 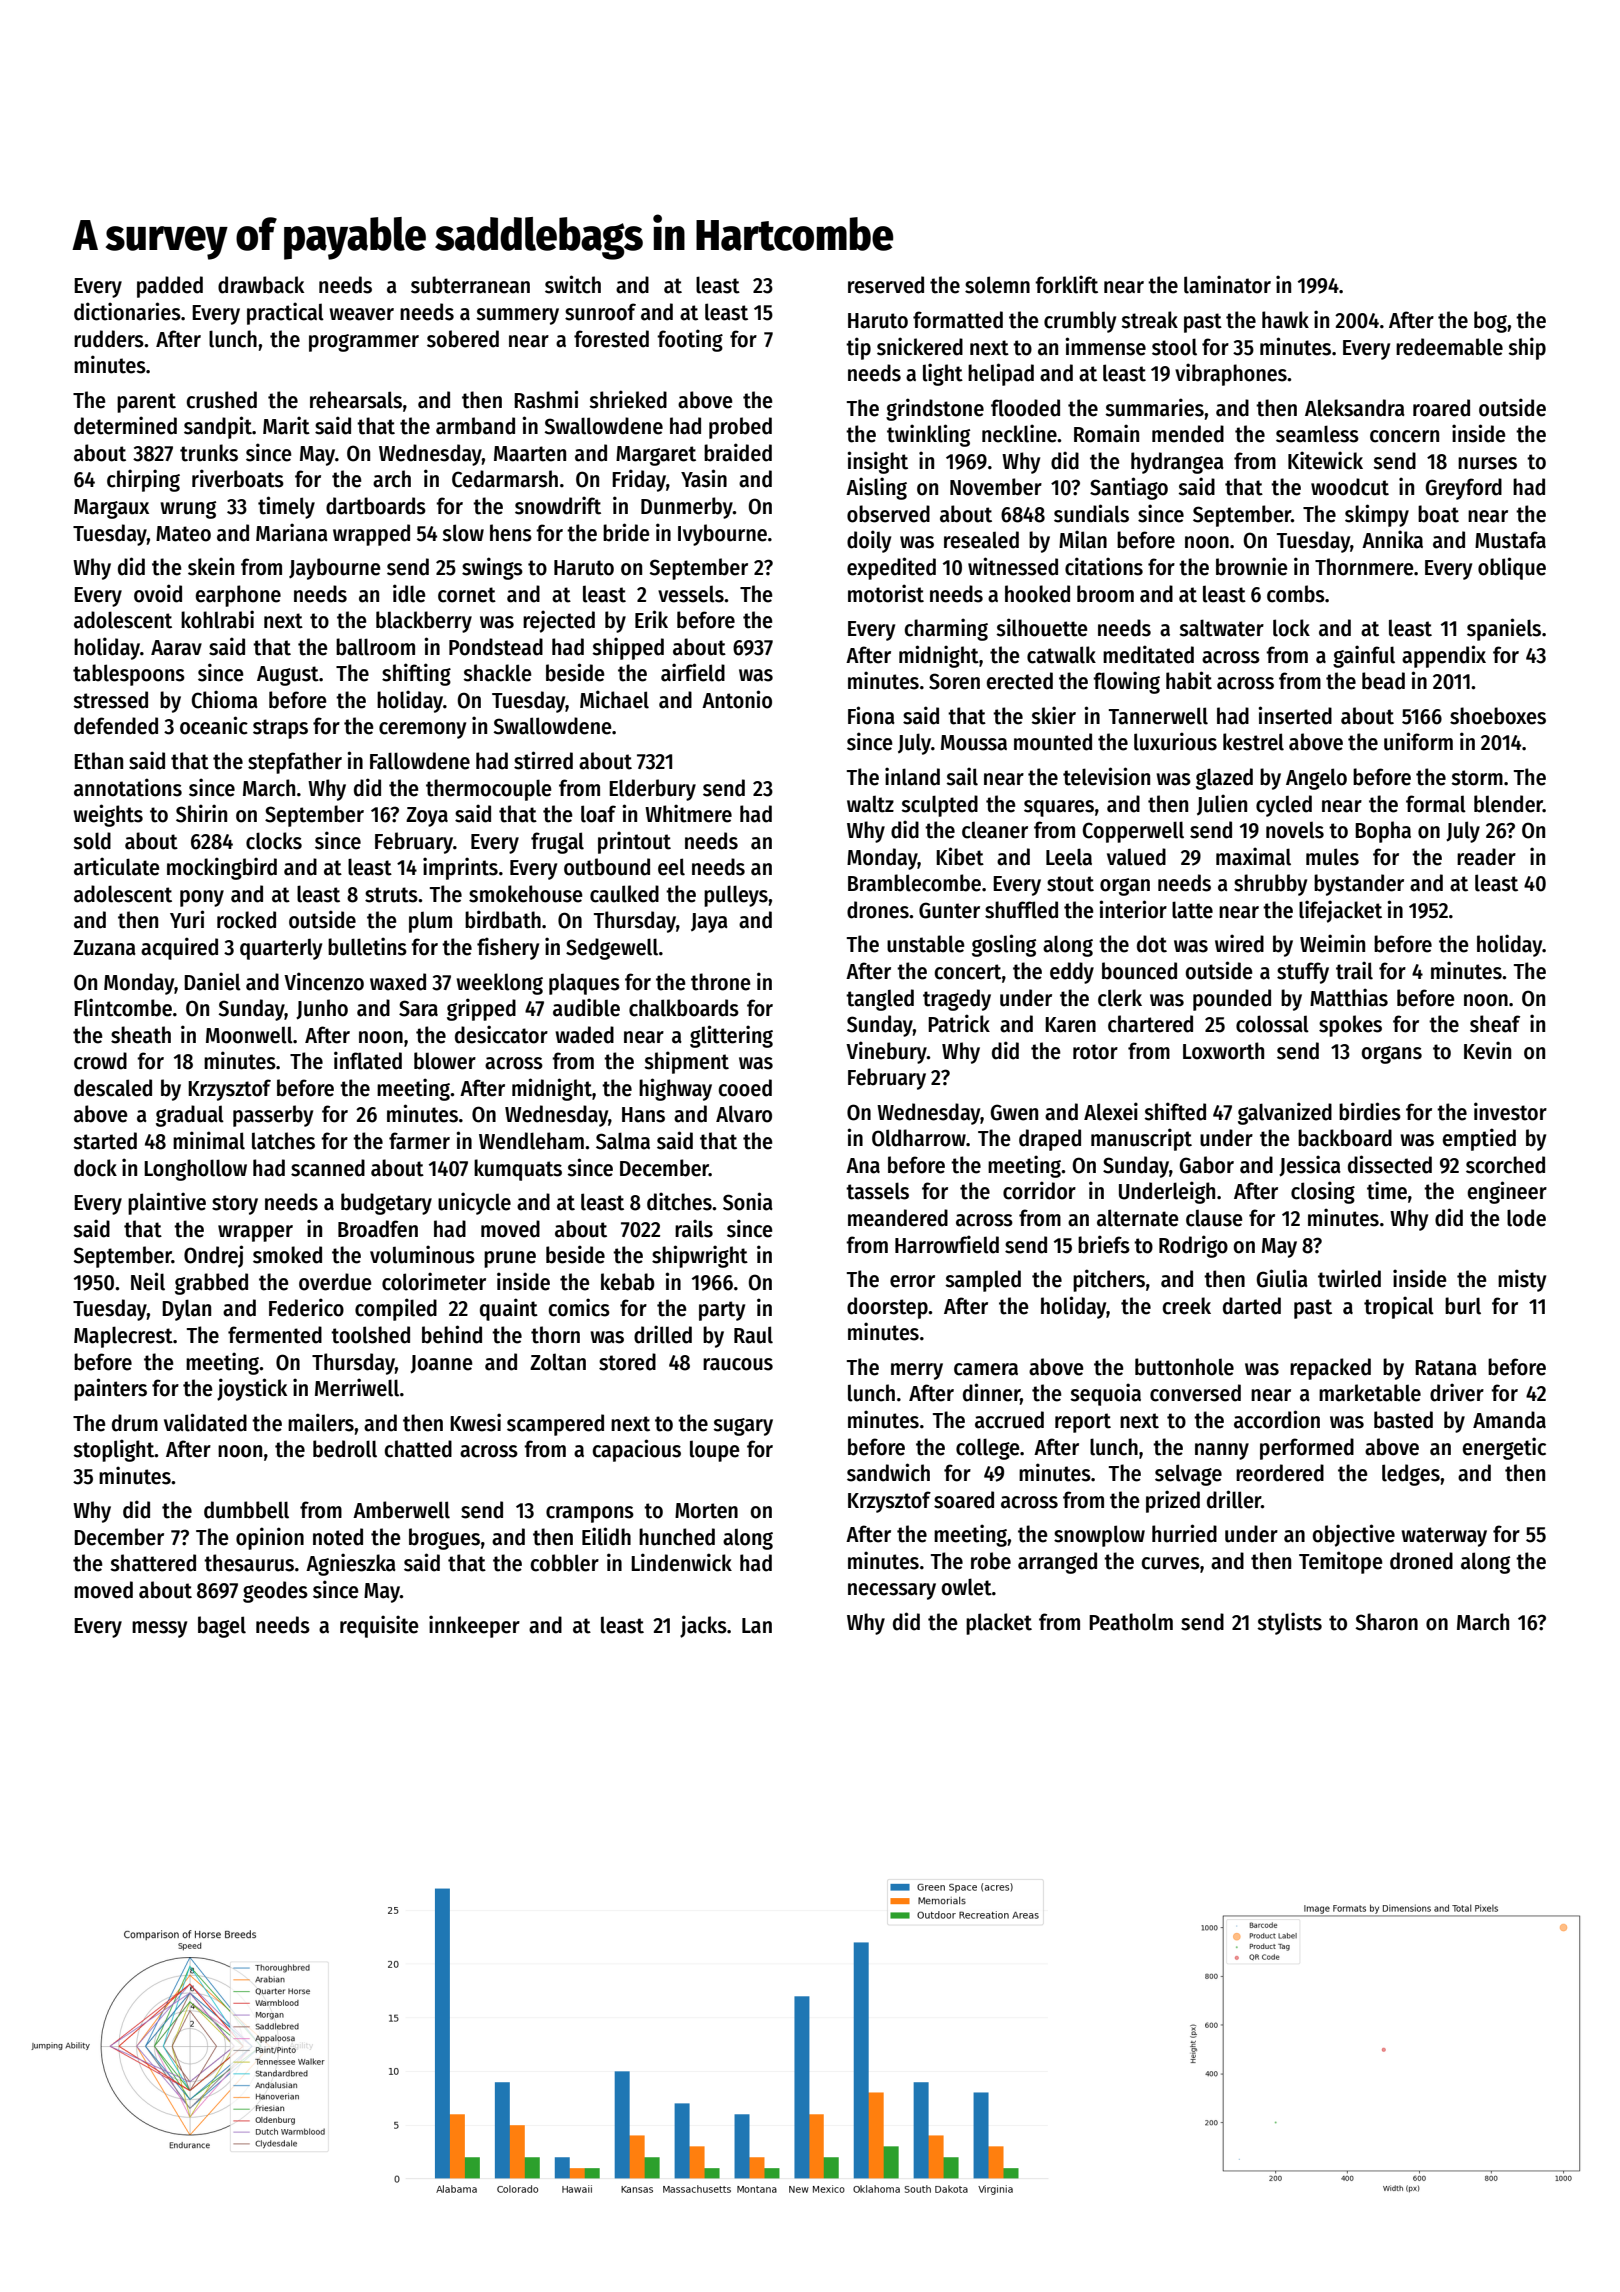 What do you see at coordinates (1325, 460) in the document?
I see `Kitewick` at bounding box center [1325, 460].
